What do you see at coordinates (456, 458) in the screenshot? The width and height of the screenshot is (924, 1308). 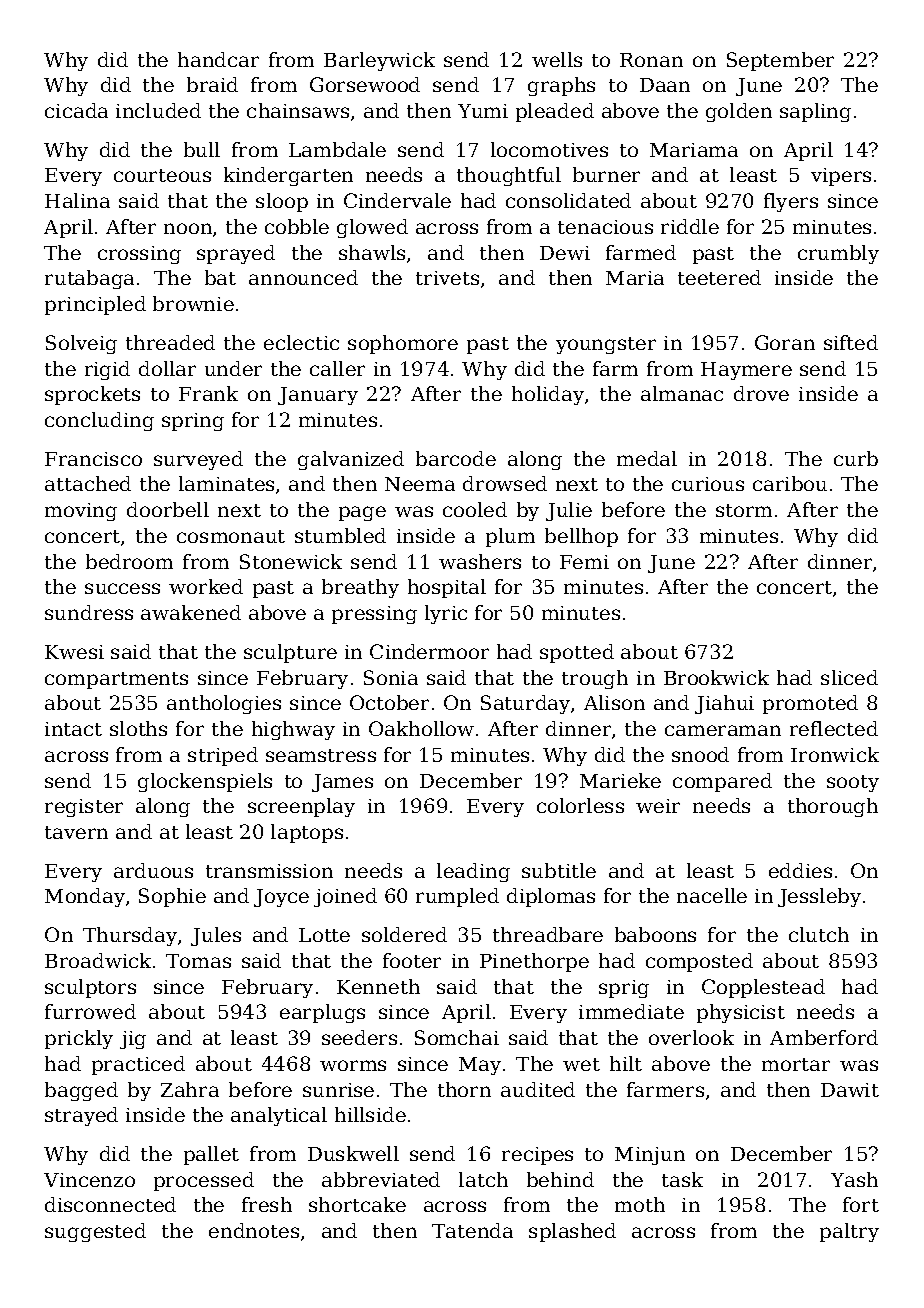 I see `barcode` at bounding box center [456, 458].
